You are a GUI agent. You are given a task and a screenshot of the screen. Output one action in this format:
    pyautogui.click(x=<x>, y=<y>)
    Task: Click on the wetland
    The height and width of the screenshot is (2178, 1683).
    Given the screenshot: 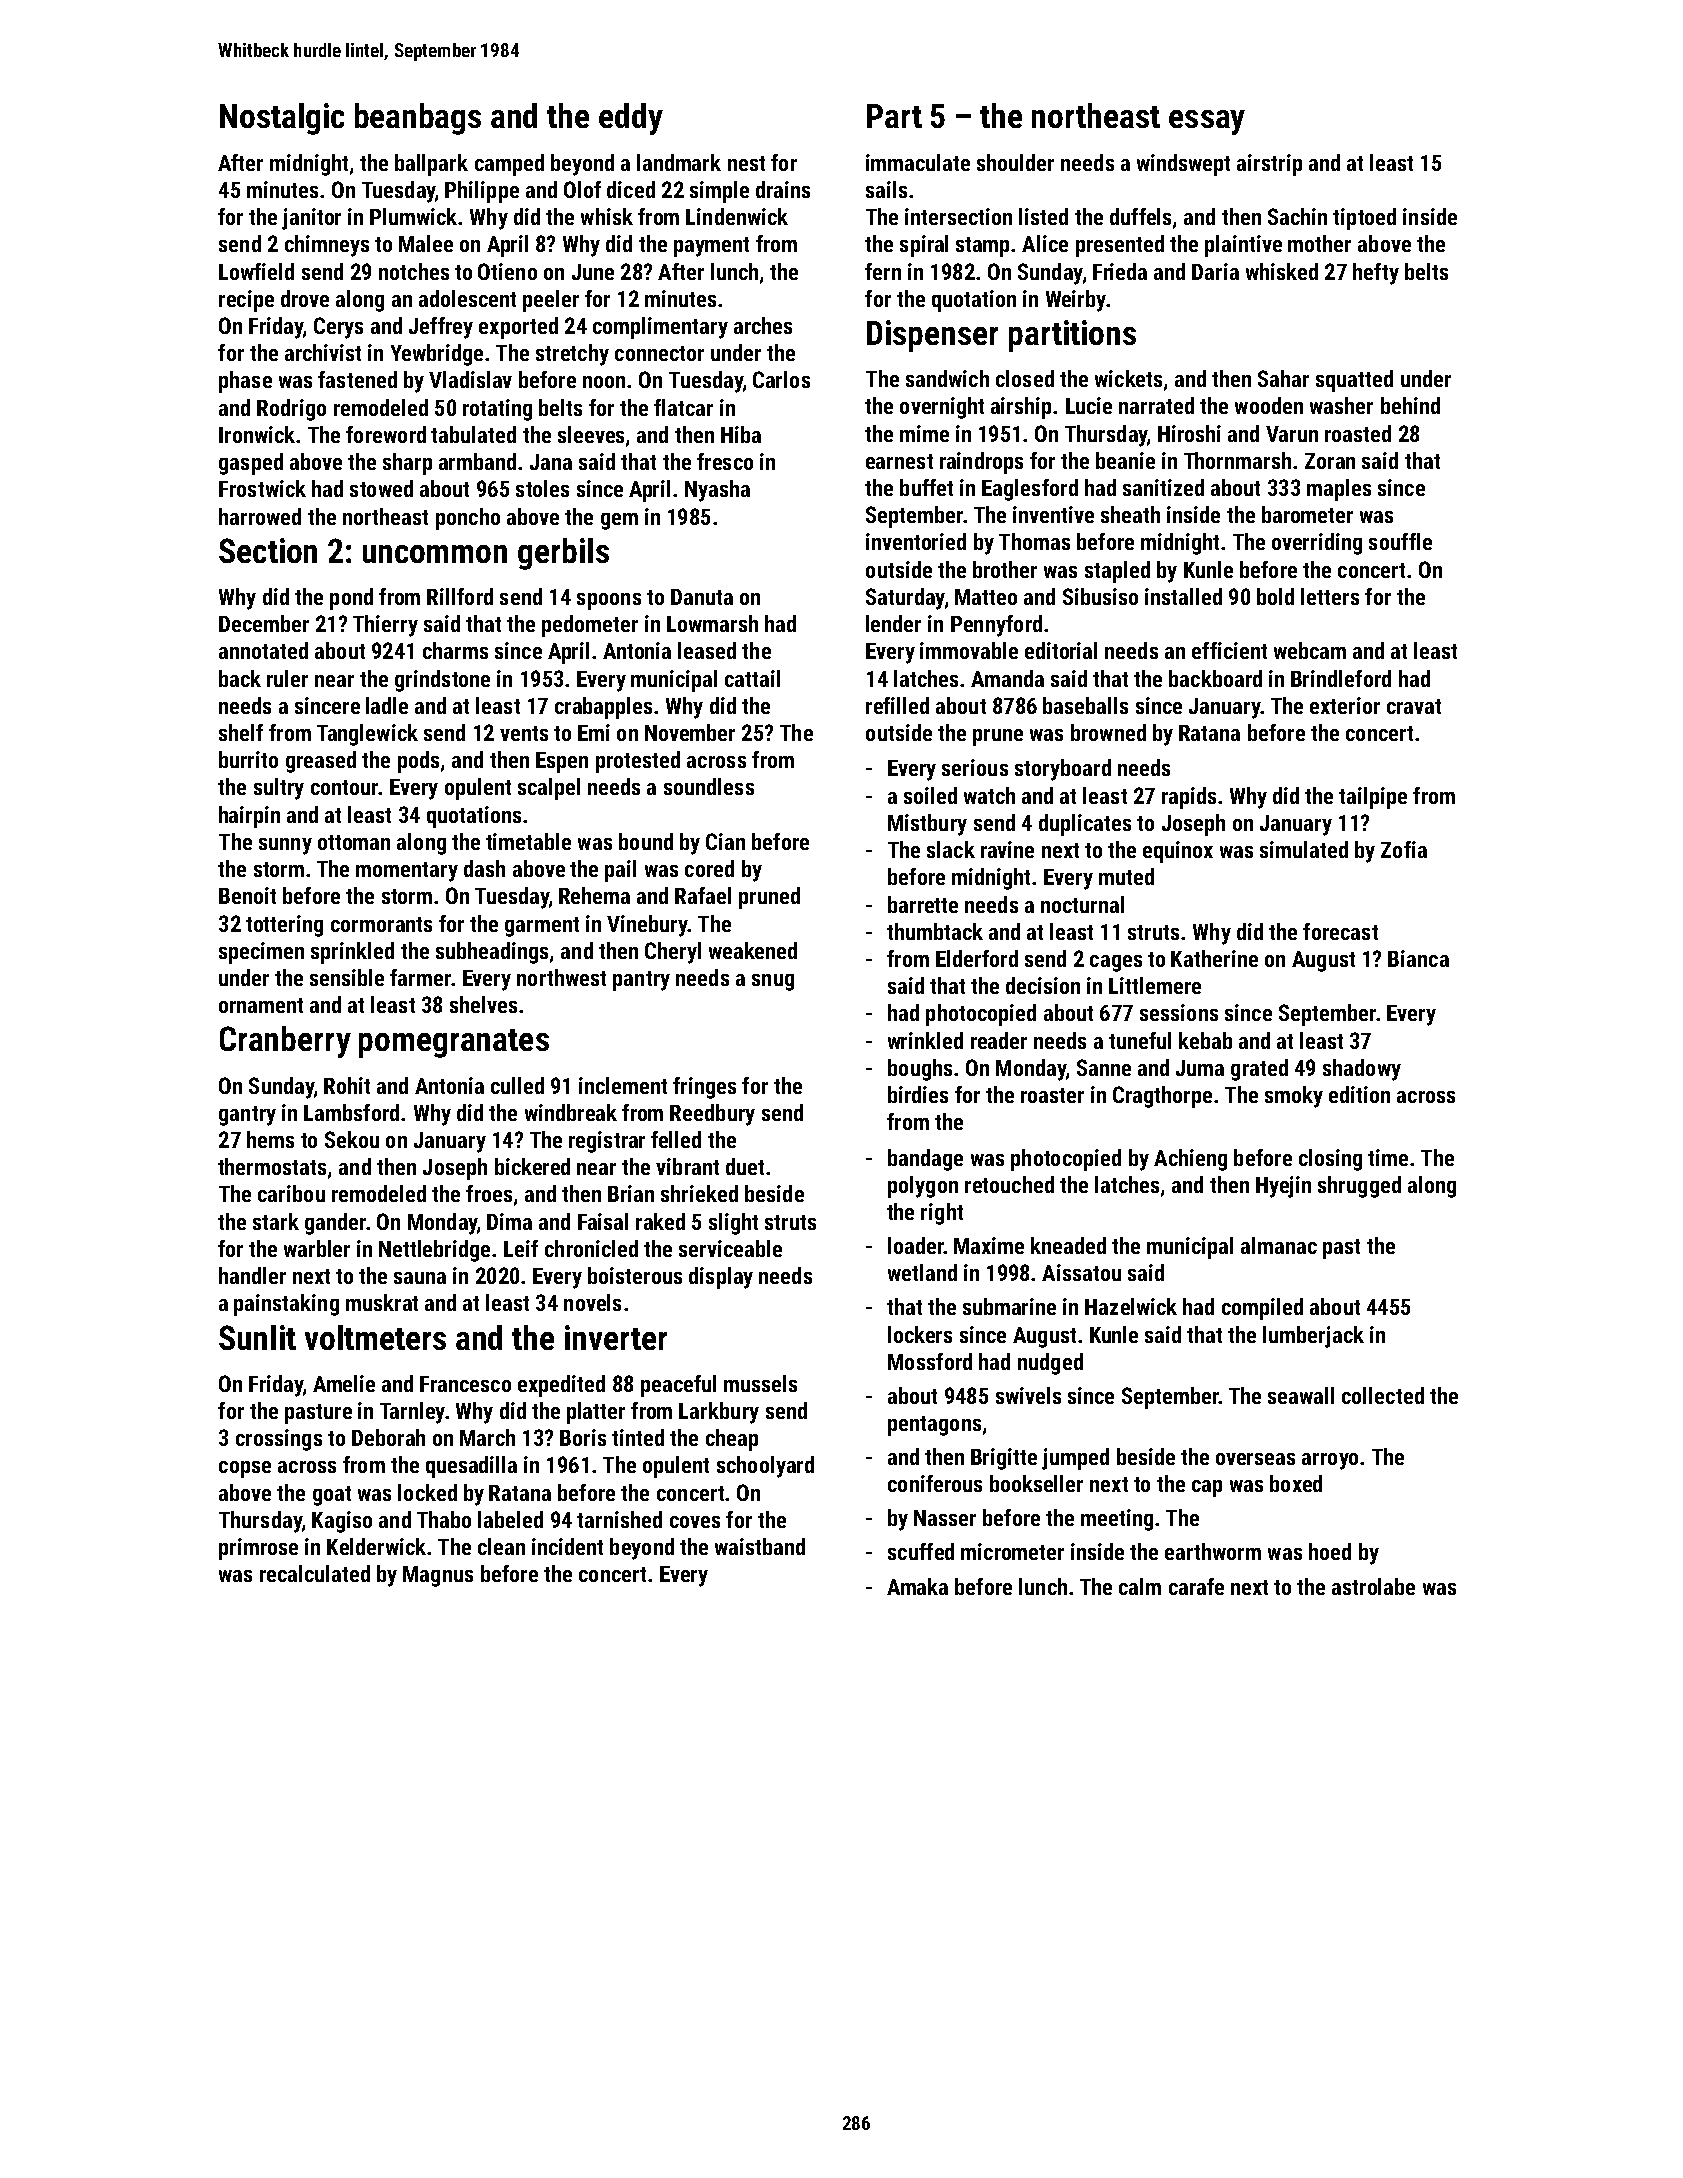 What is the action you would take?
    pyautogui.click(x=922, y=1272)
